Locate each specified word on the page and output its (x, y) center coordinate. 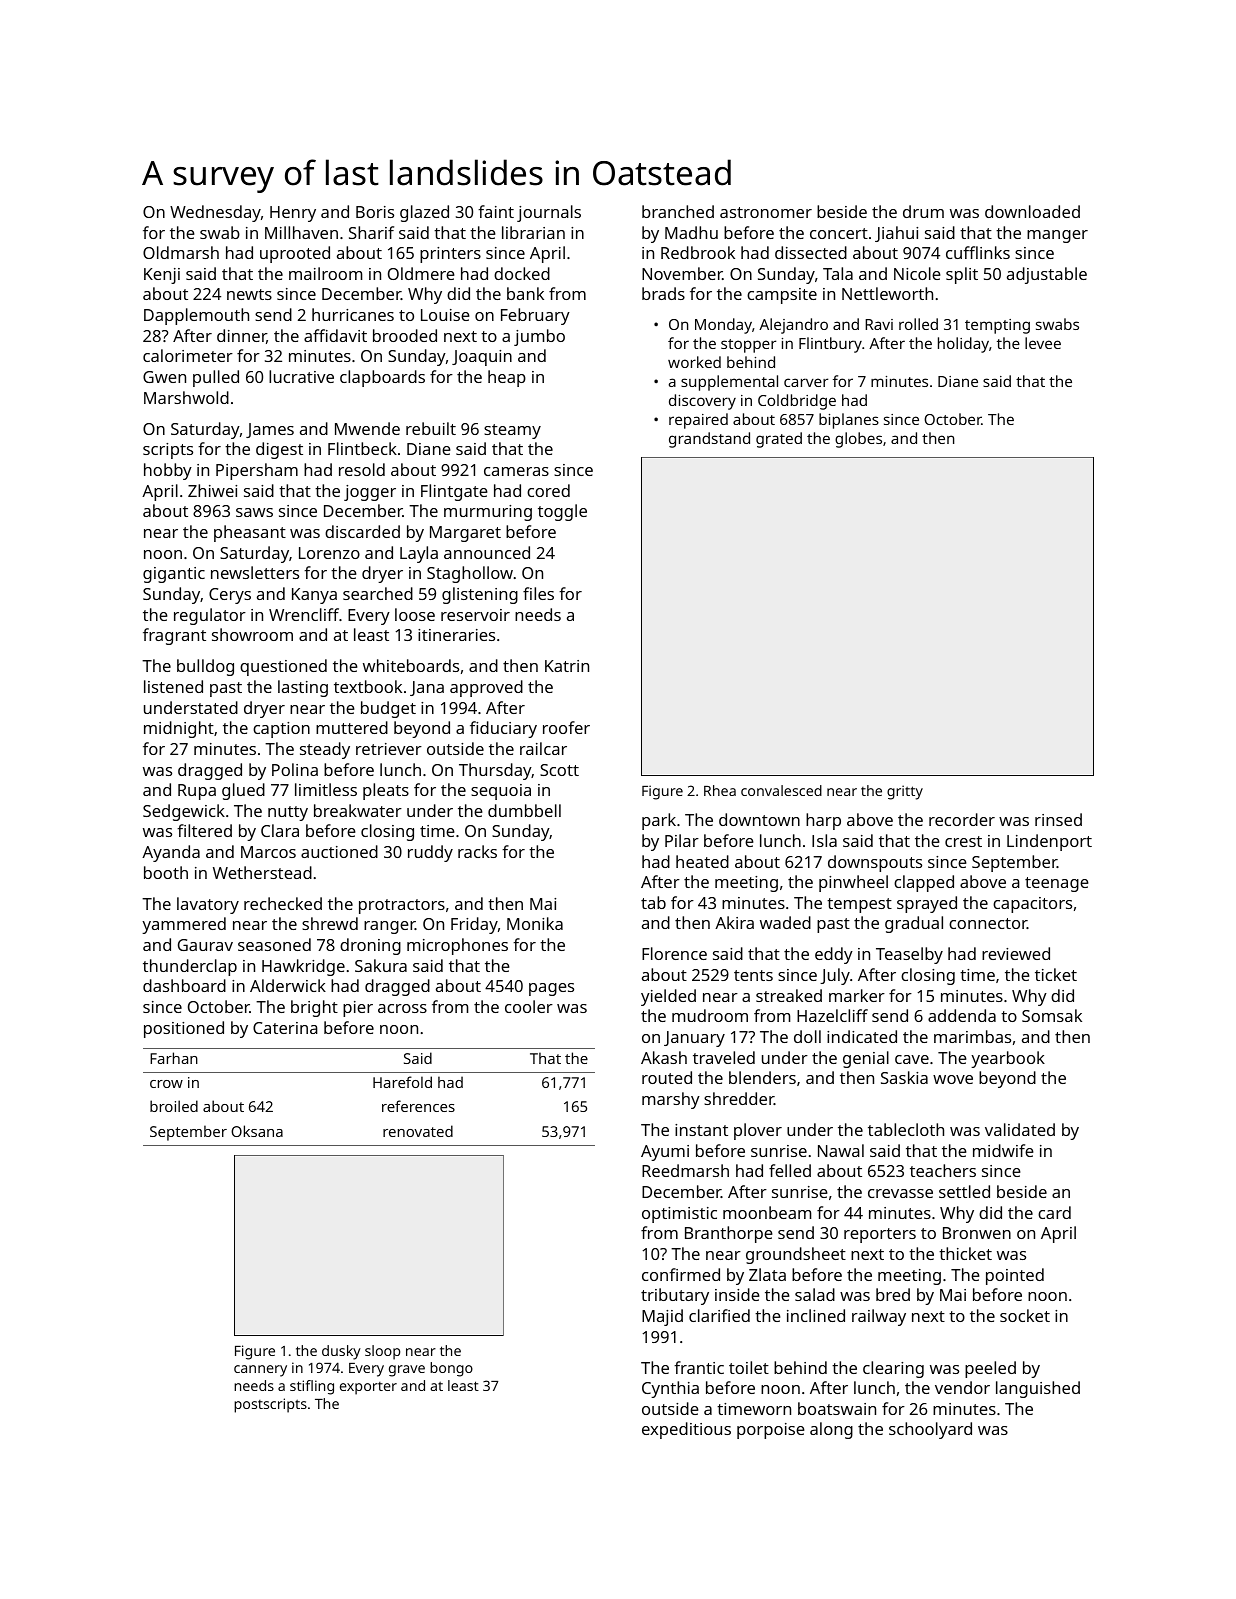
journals (549, 213)
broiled (174, 1106)
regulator (210, 616)
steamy (512, 431)
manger (1057, 236)
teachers (943, 1170)
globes (858, 440)
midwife (1003, 1150)
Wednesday (215, 213)
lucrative (301, 376)
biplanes (849, 421)
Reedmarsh (685, 1170)
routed (667, 1077)
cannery (260, 1371)
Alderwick (288, 985)
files (538, 593)
